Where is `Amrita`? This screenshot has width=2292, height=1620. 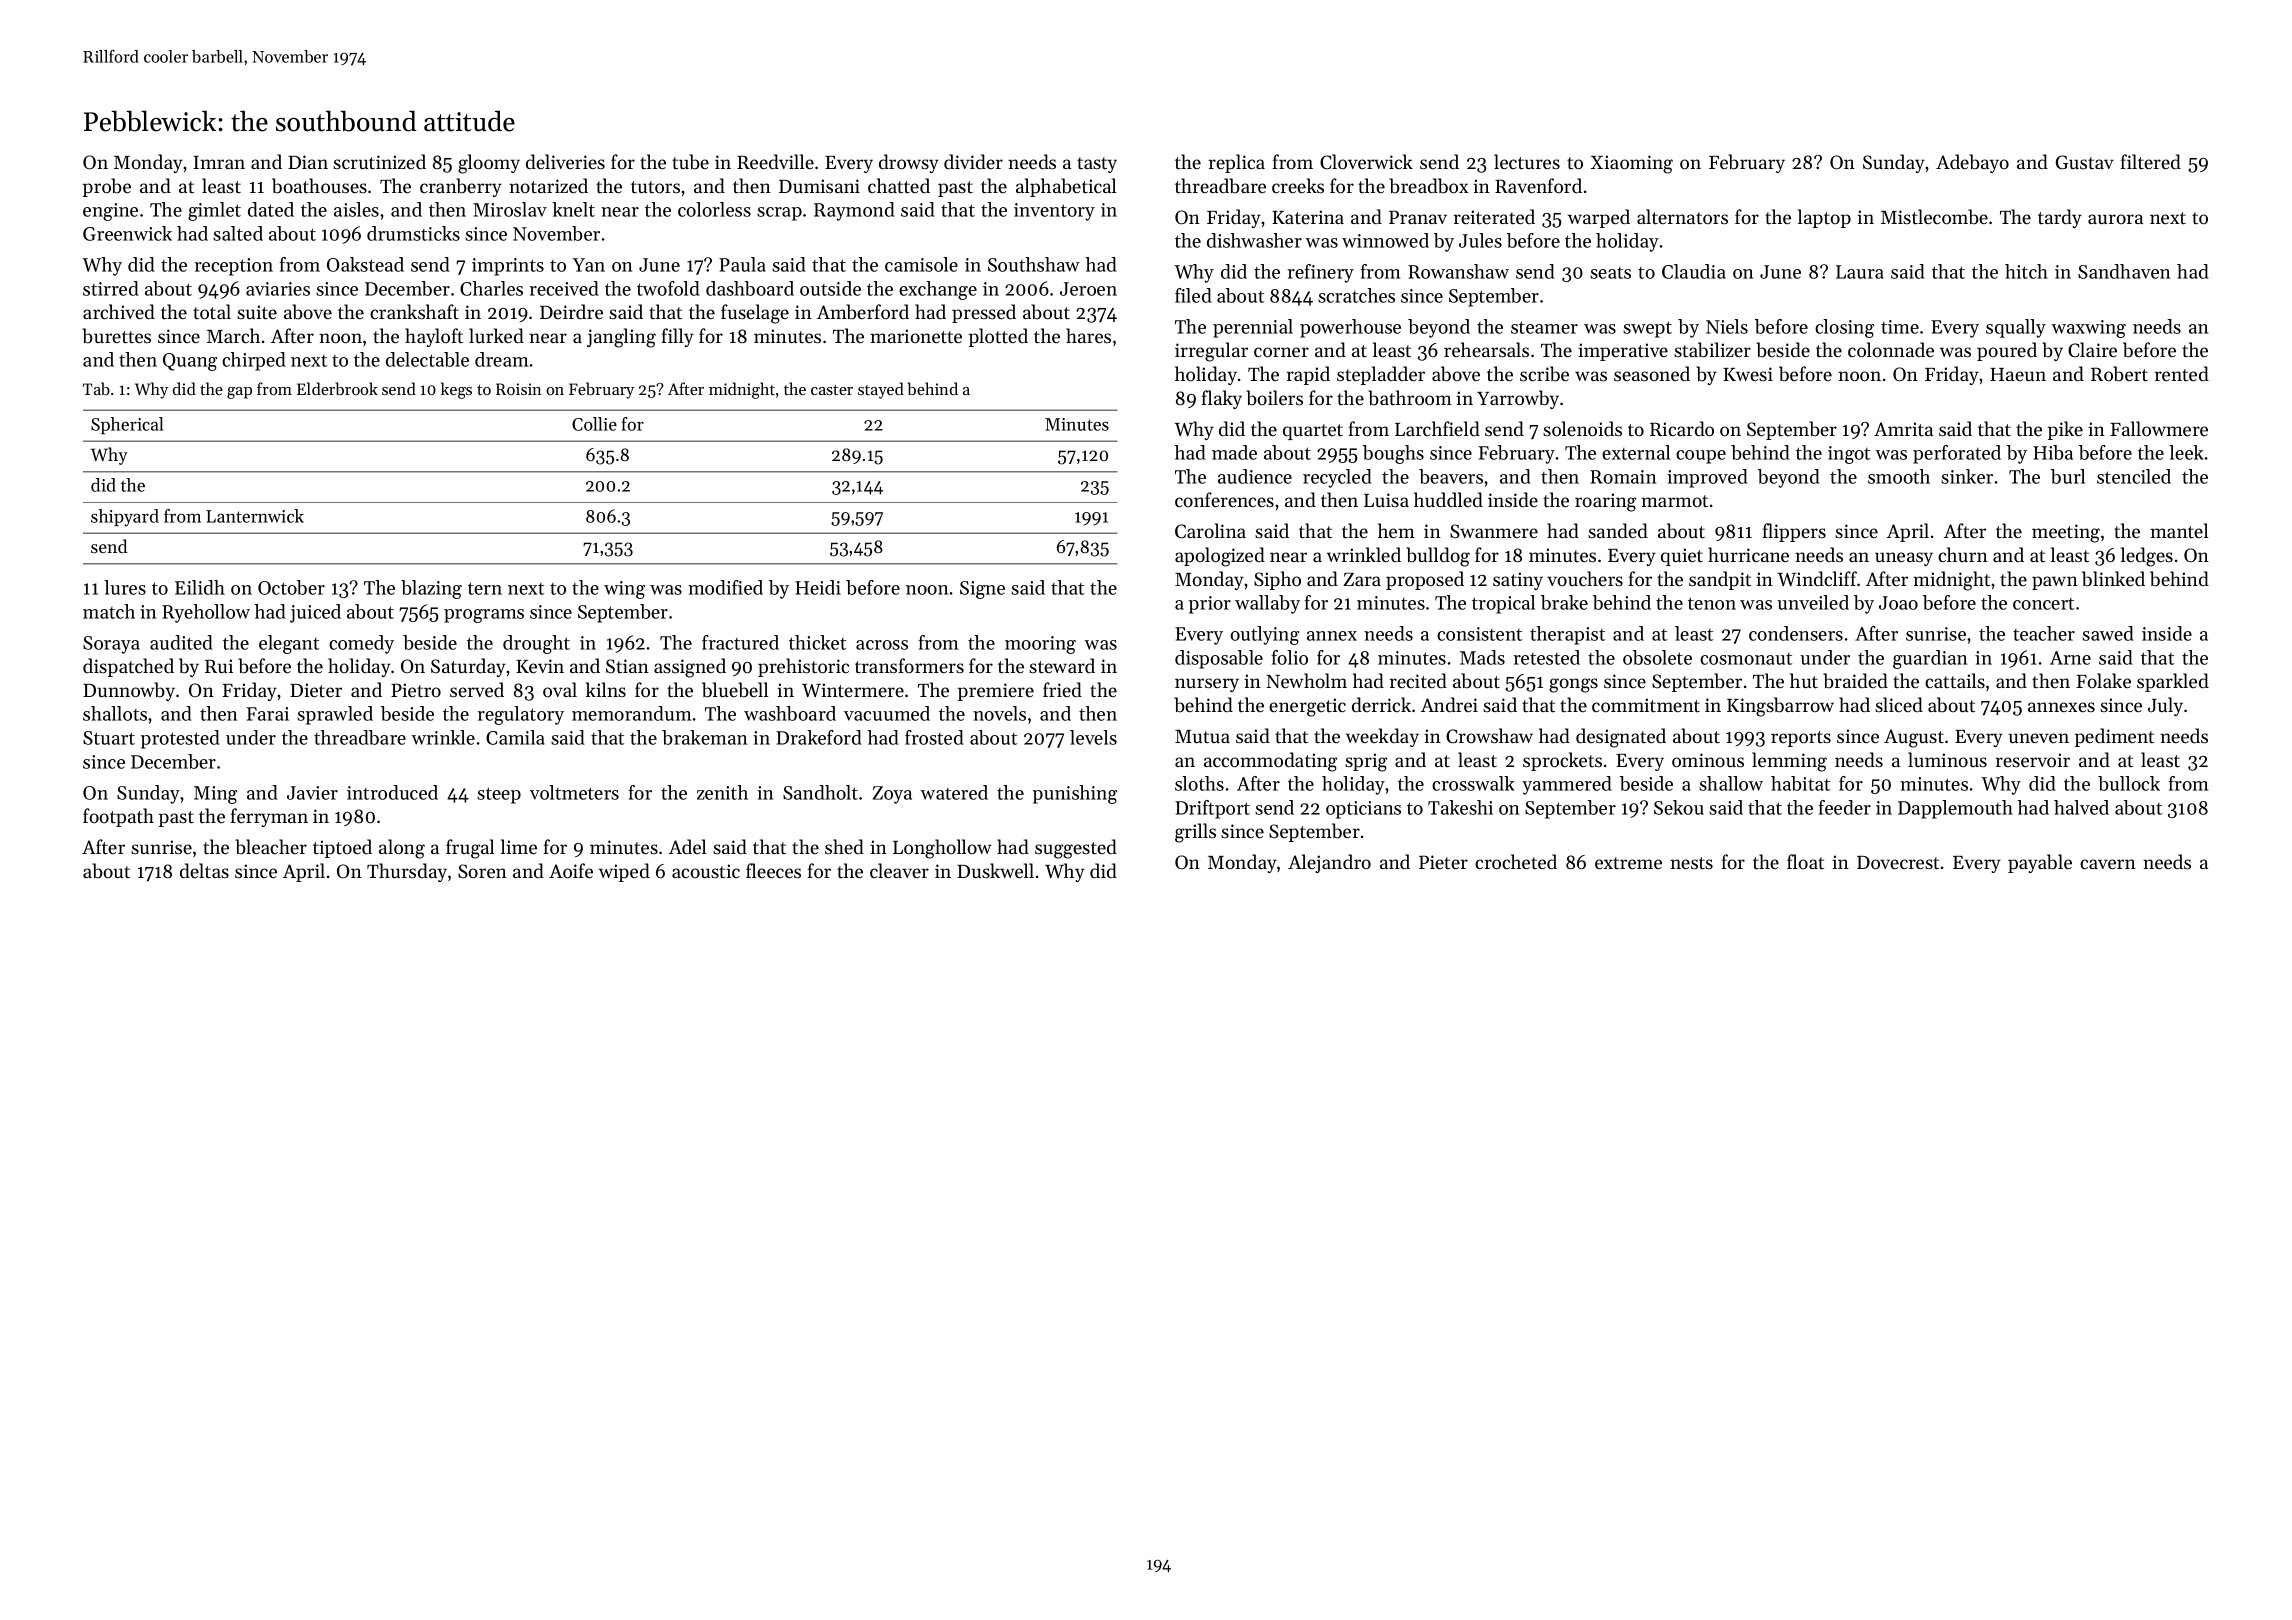 Amrita is located at coordinates (1903, 429).
